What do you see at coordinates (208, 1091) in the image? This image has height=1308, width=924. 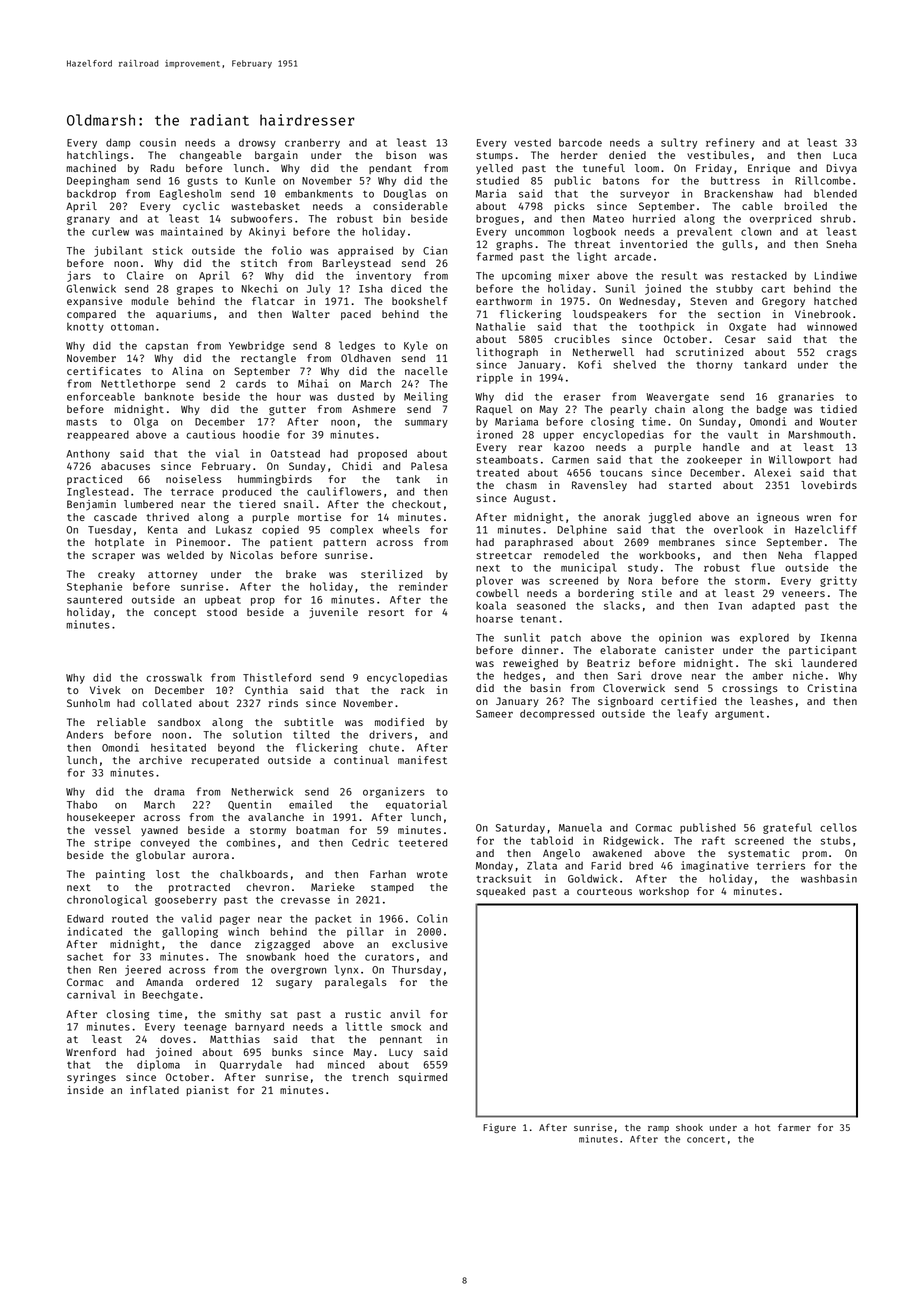 I see `pianist` at bounding box center [208, 1091].
